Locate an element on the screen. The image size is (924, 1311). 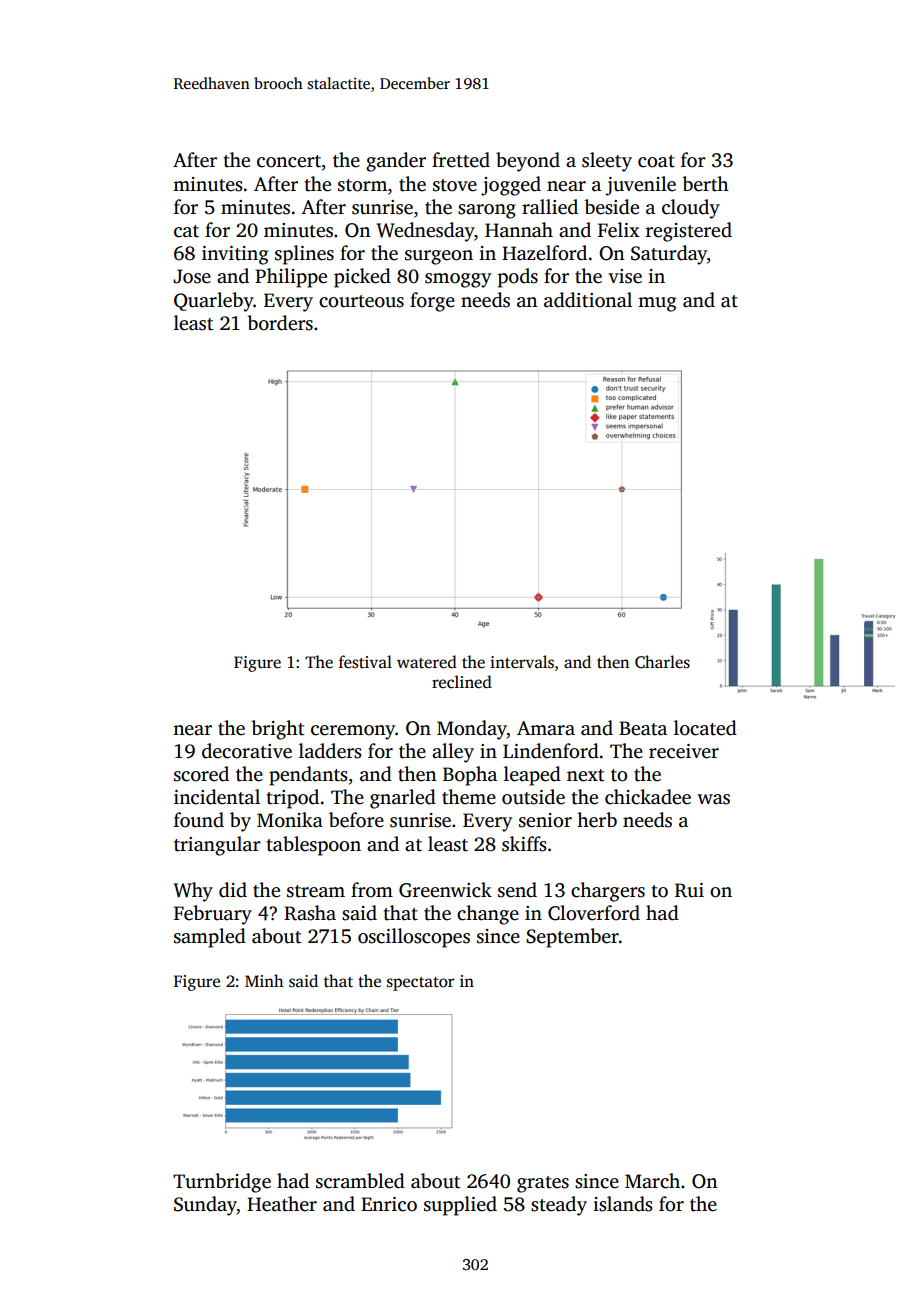
Charles is located at coordinates (662, 662).
